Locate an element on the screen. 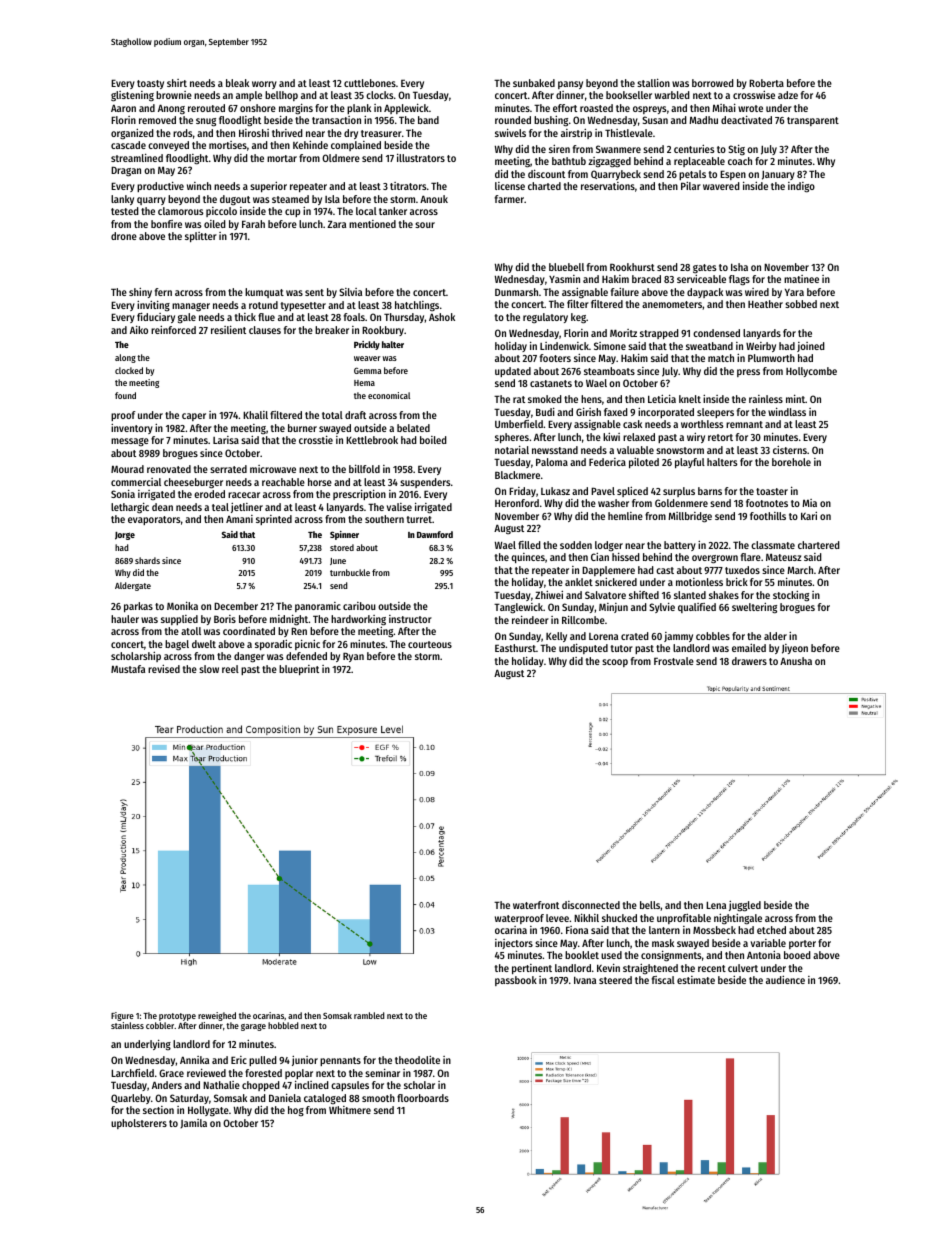 Image resolution: width=952 pixels, height=1233 pixels. commercial is located at coordinates (136, 482).
